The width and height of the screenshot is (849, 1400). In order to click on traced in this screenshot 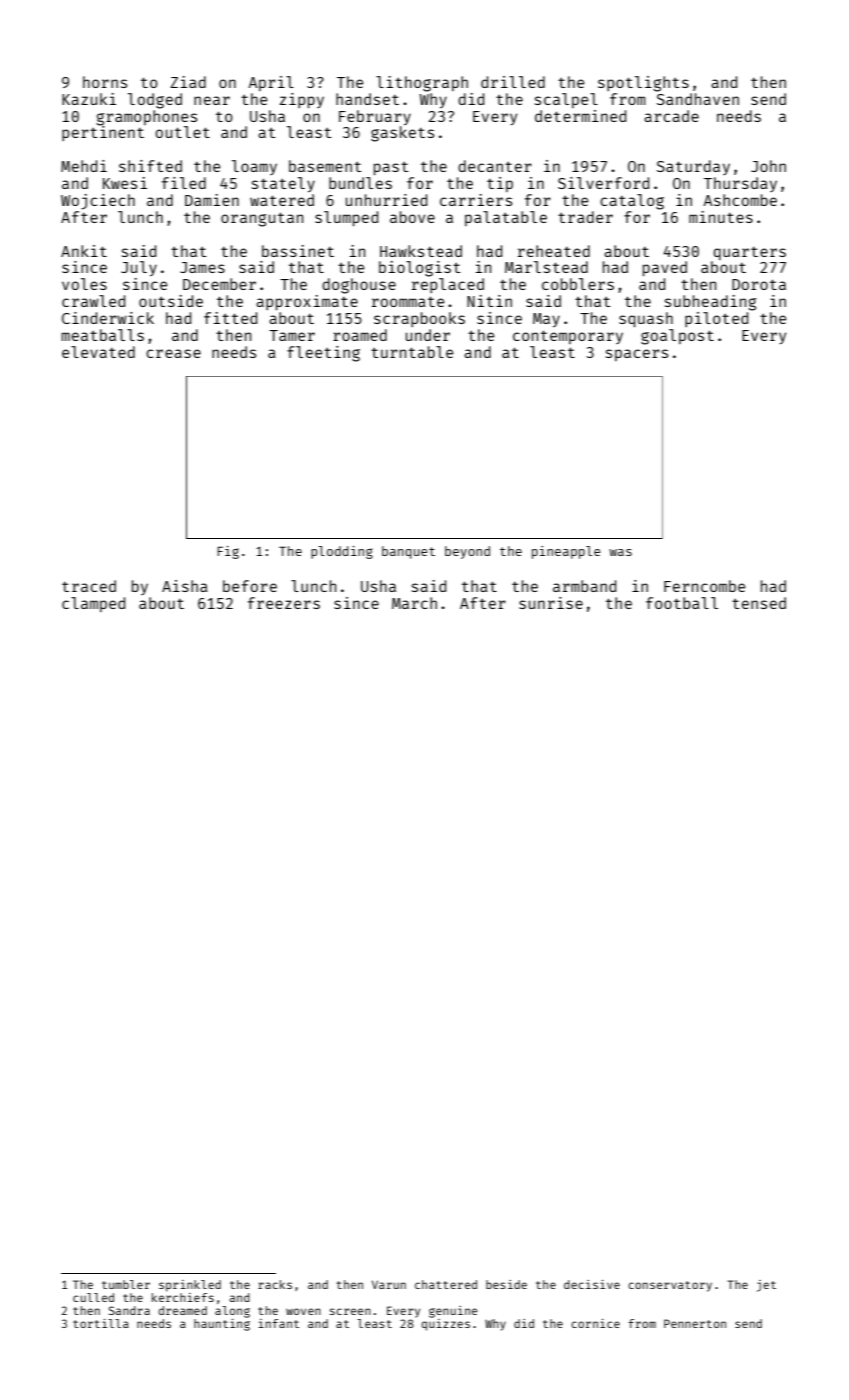, I will do `click(89, 586)`.
